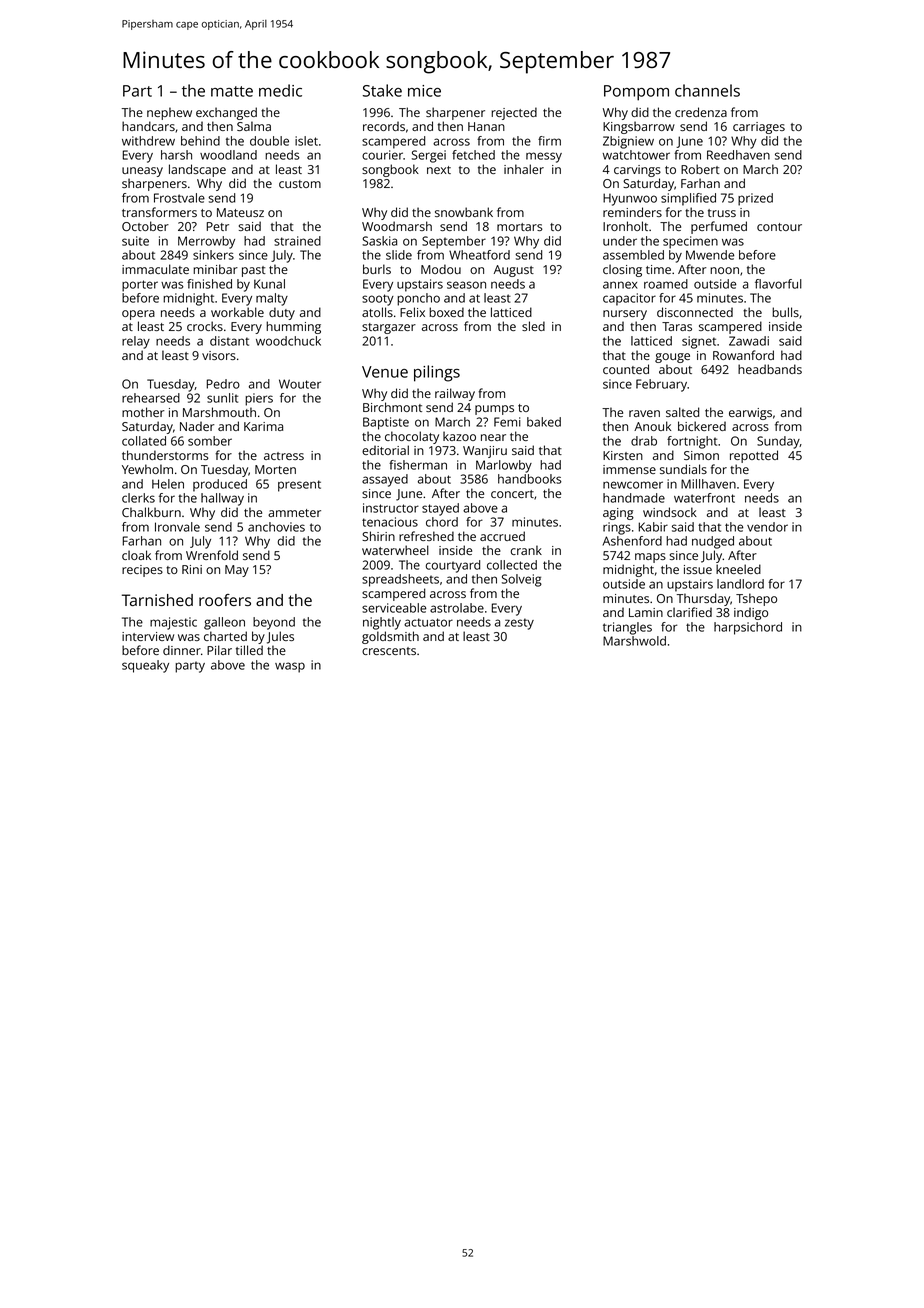 This page has width=924, height=1308. Describe the element at coordinates (719, 227) in the page. I see `perfumed` at that location.
